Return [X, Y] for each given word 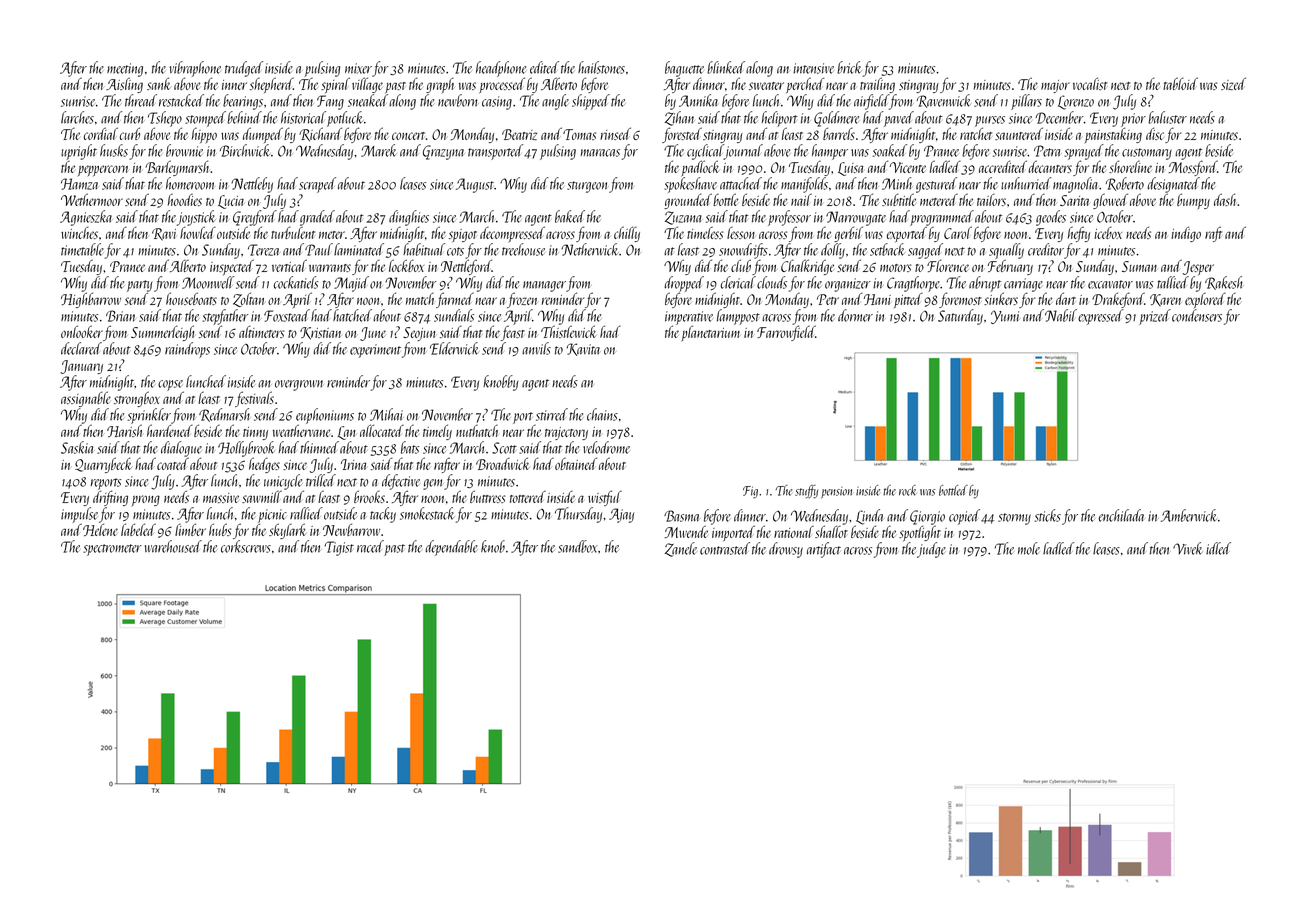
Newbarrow [351, 529]
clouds [772, 282]
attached [741, 183]
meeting [125, 70]
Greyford [255, 218]
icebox [1108, 232]
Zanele [681, 549]
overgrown [299, 385]
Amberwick [1189, 515]
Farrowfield [786, 333]
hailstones [601, 67]
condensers [1197, 315]
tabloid [1180, 83]
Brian [120, 316]
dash [1226, 199]
